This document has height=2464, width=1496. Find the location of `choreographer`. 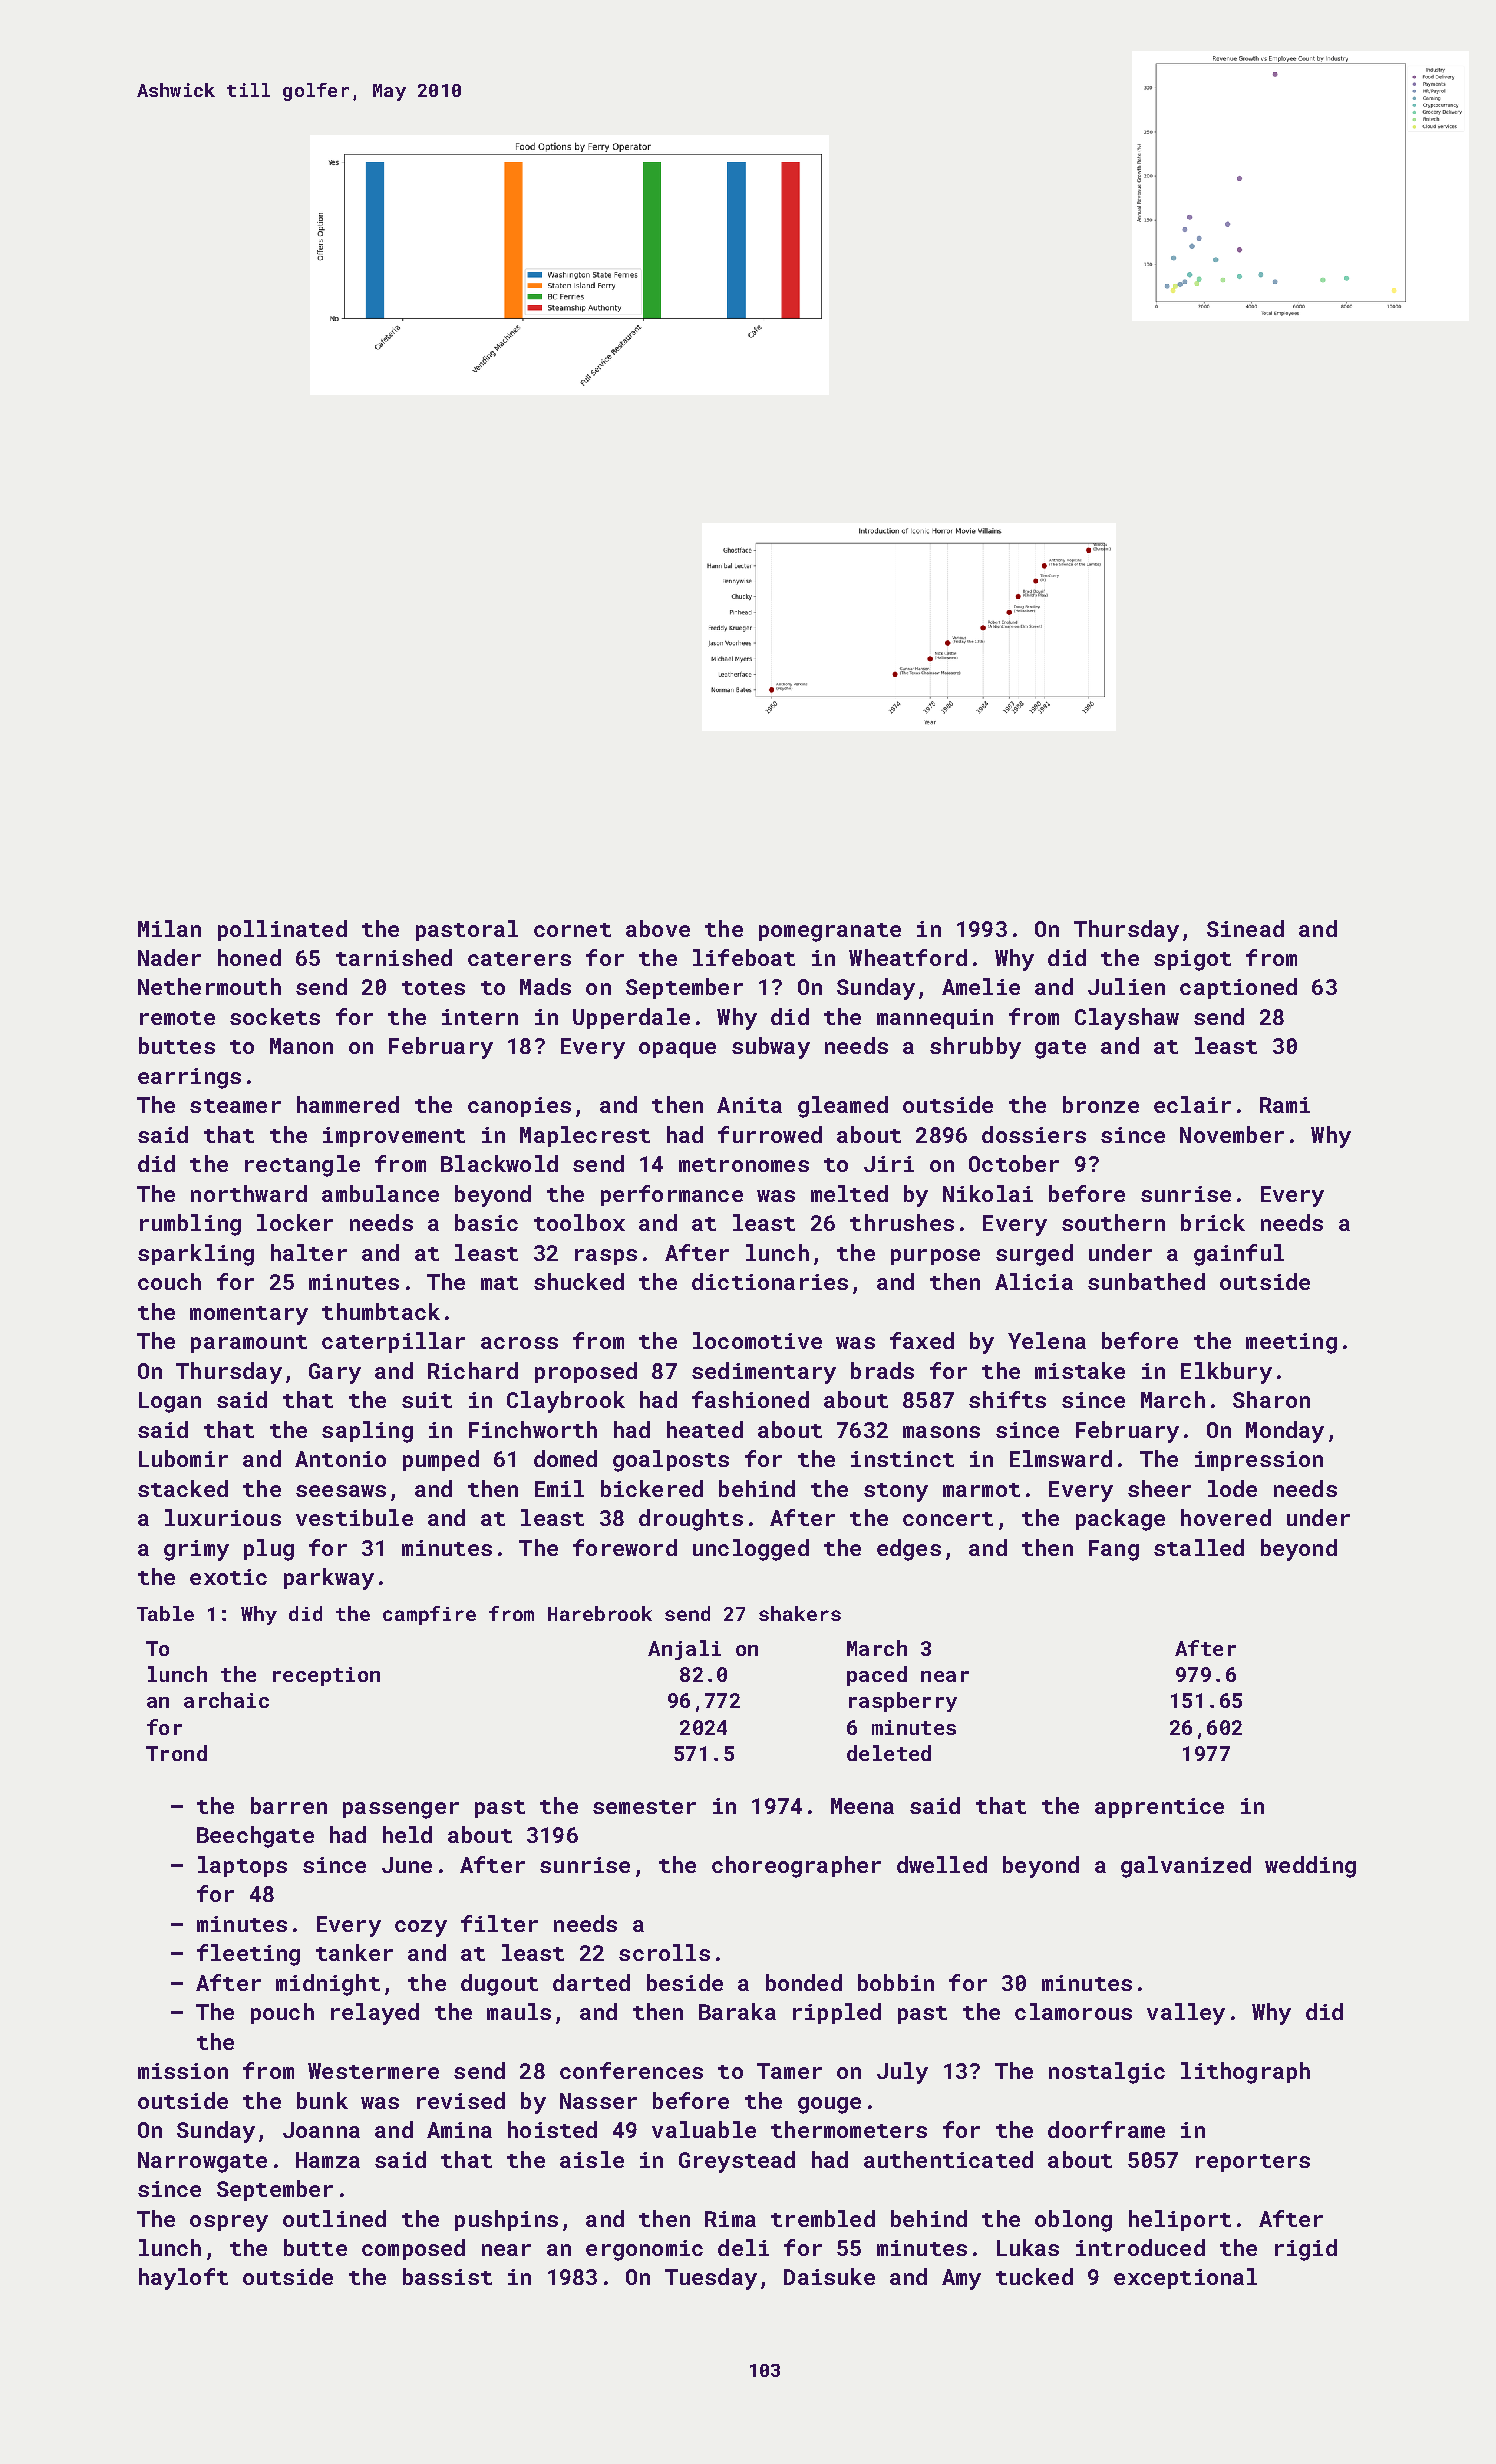

choreographer is located at coordinates (796, 1867).
